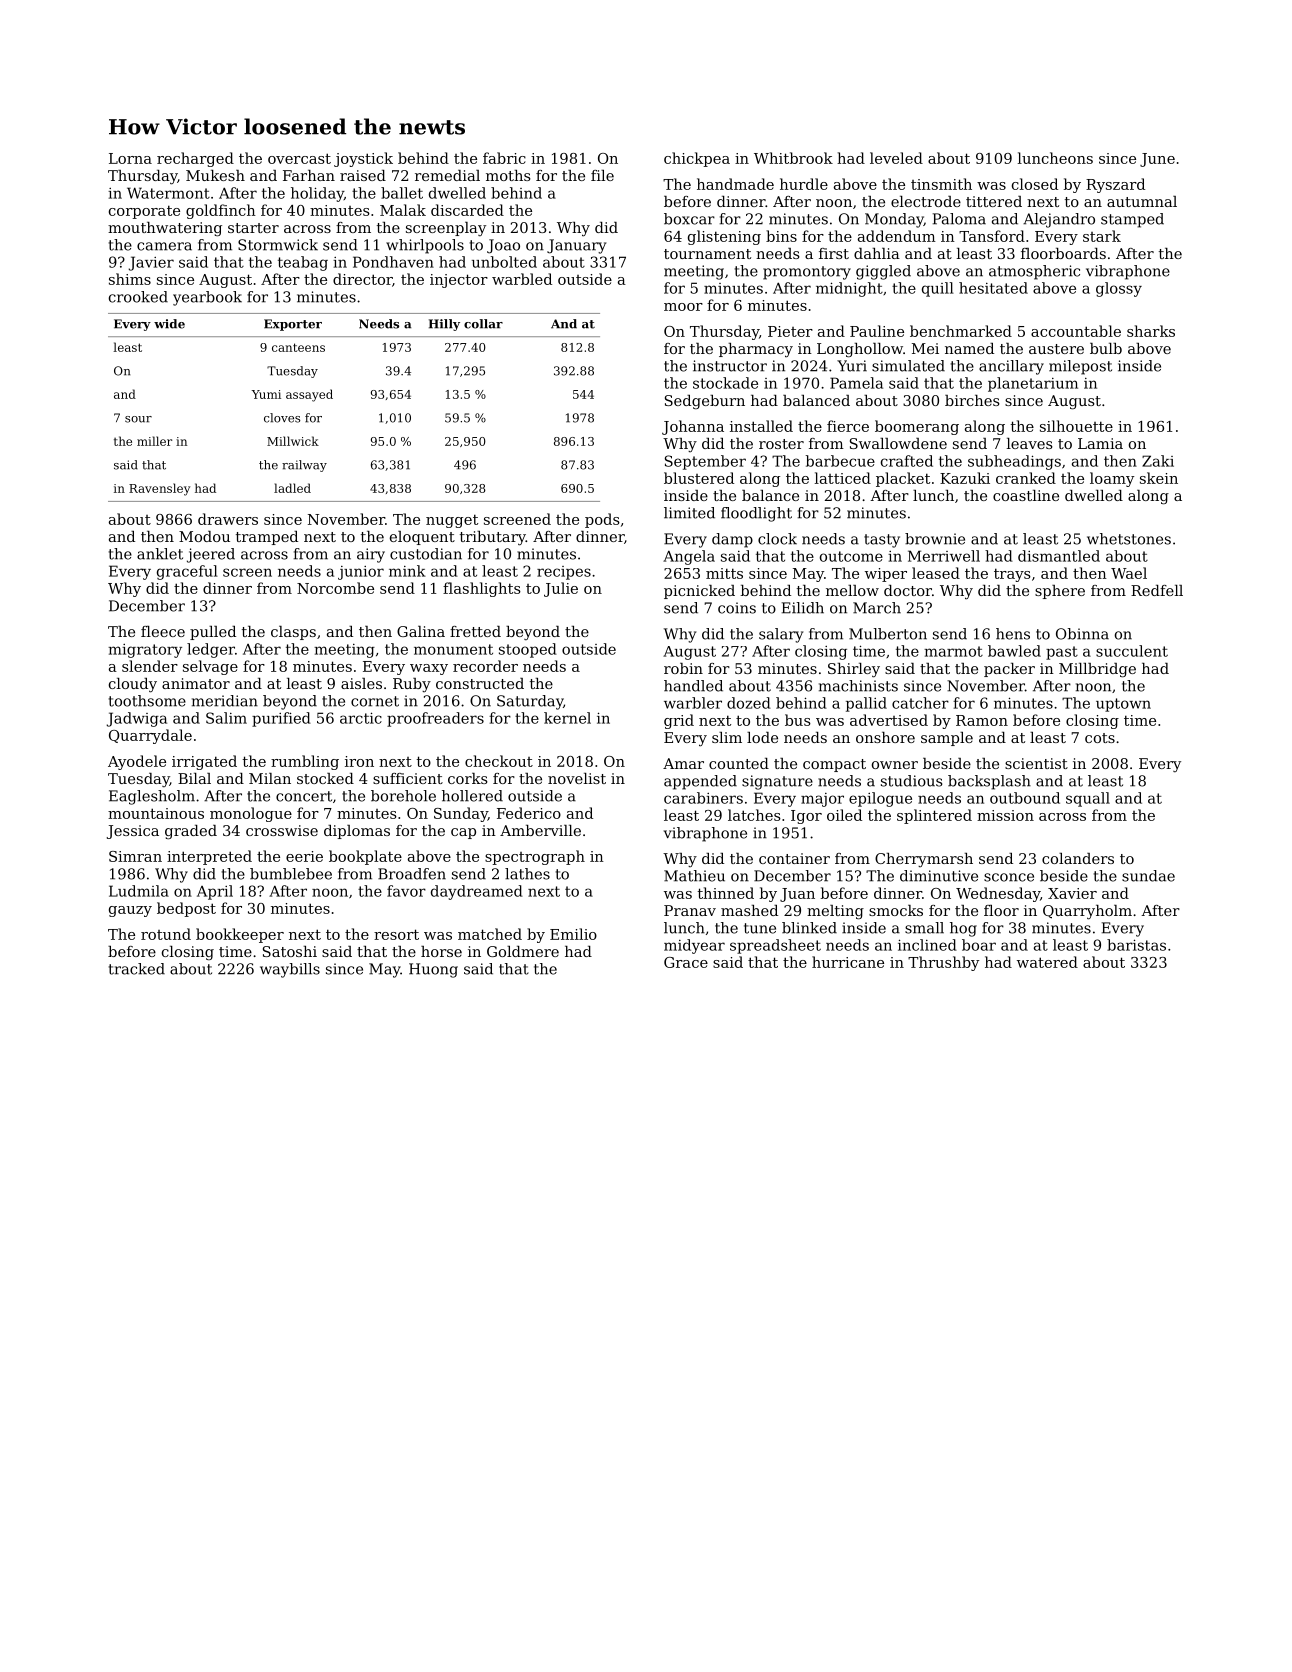 The width and height of the page is (1292, 1672). Describe the element at coordinates (1076, 331) in the page. I see `accountable` at that location.
